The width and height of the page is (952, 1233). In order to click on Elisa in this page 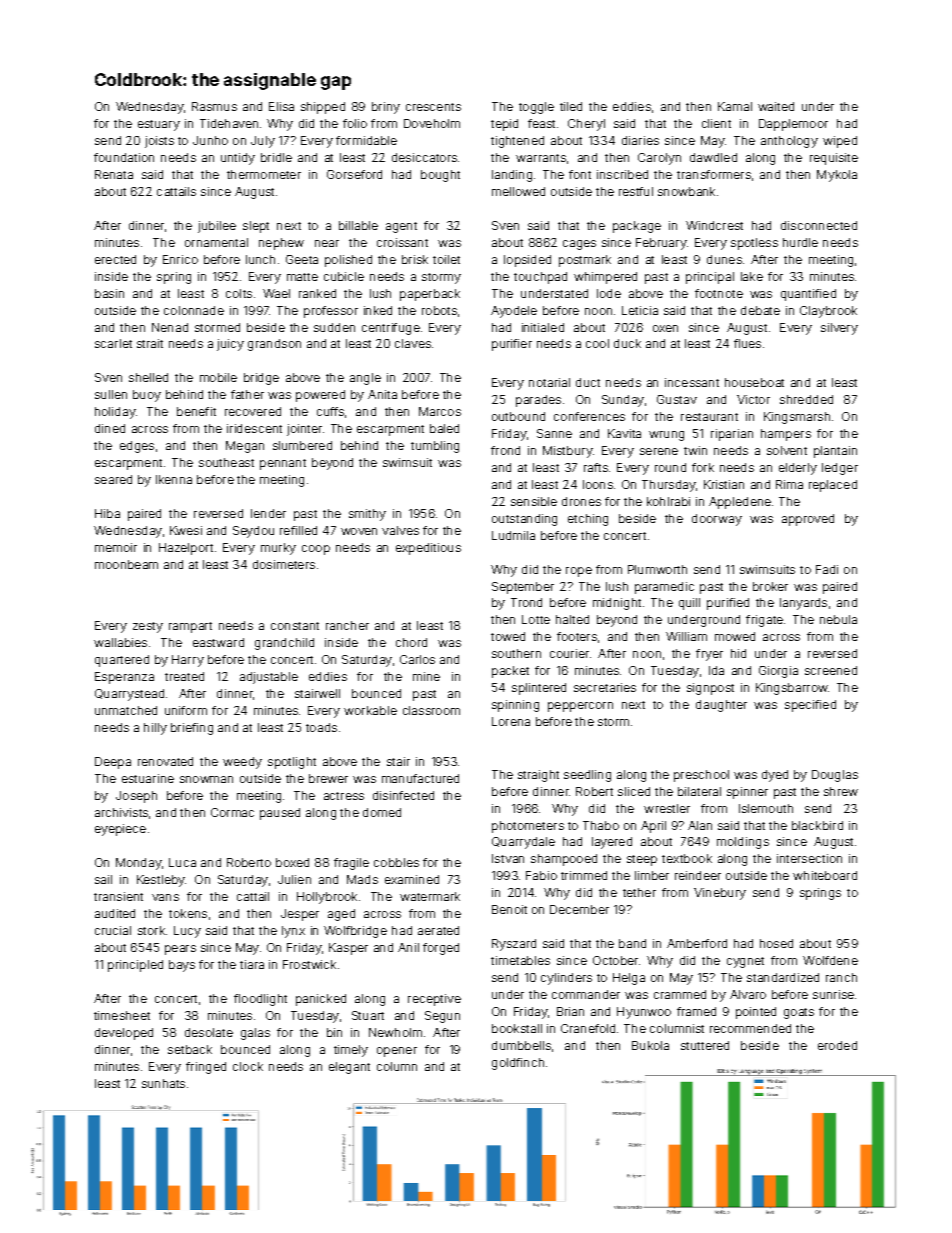, I will do `click(281, 106)`.
